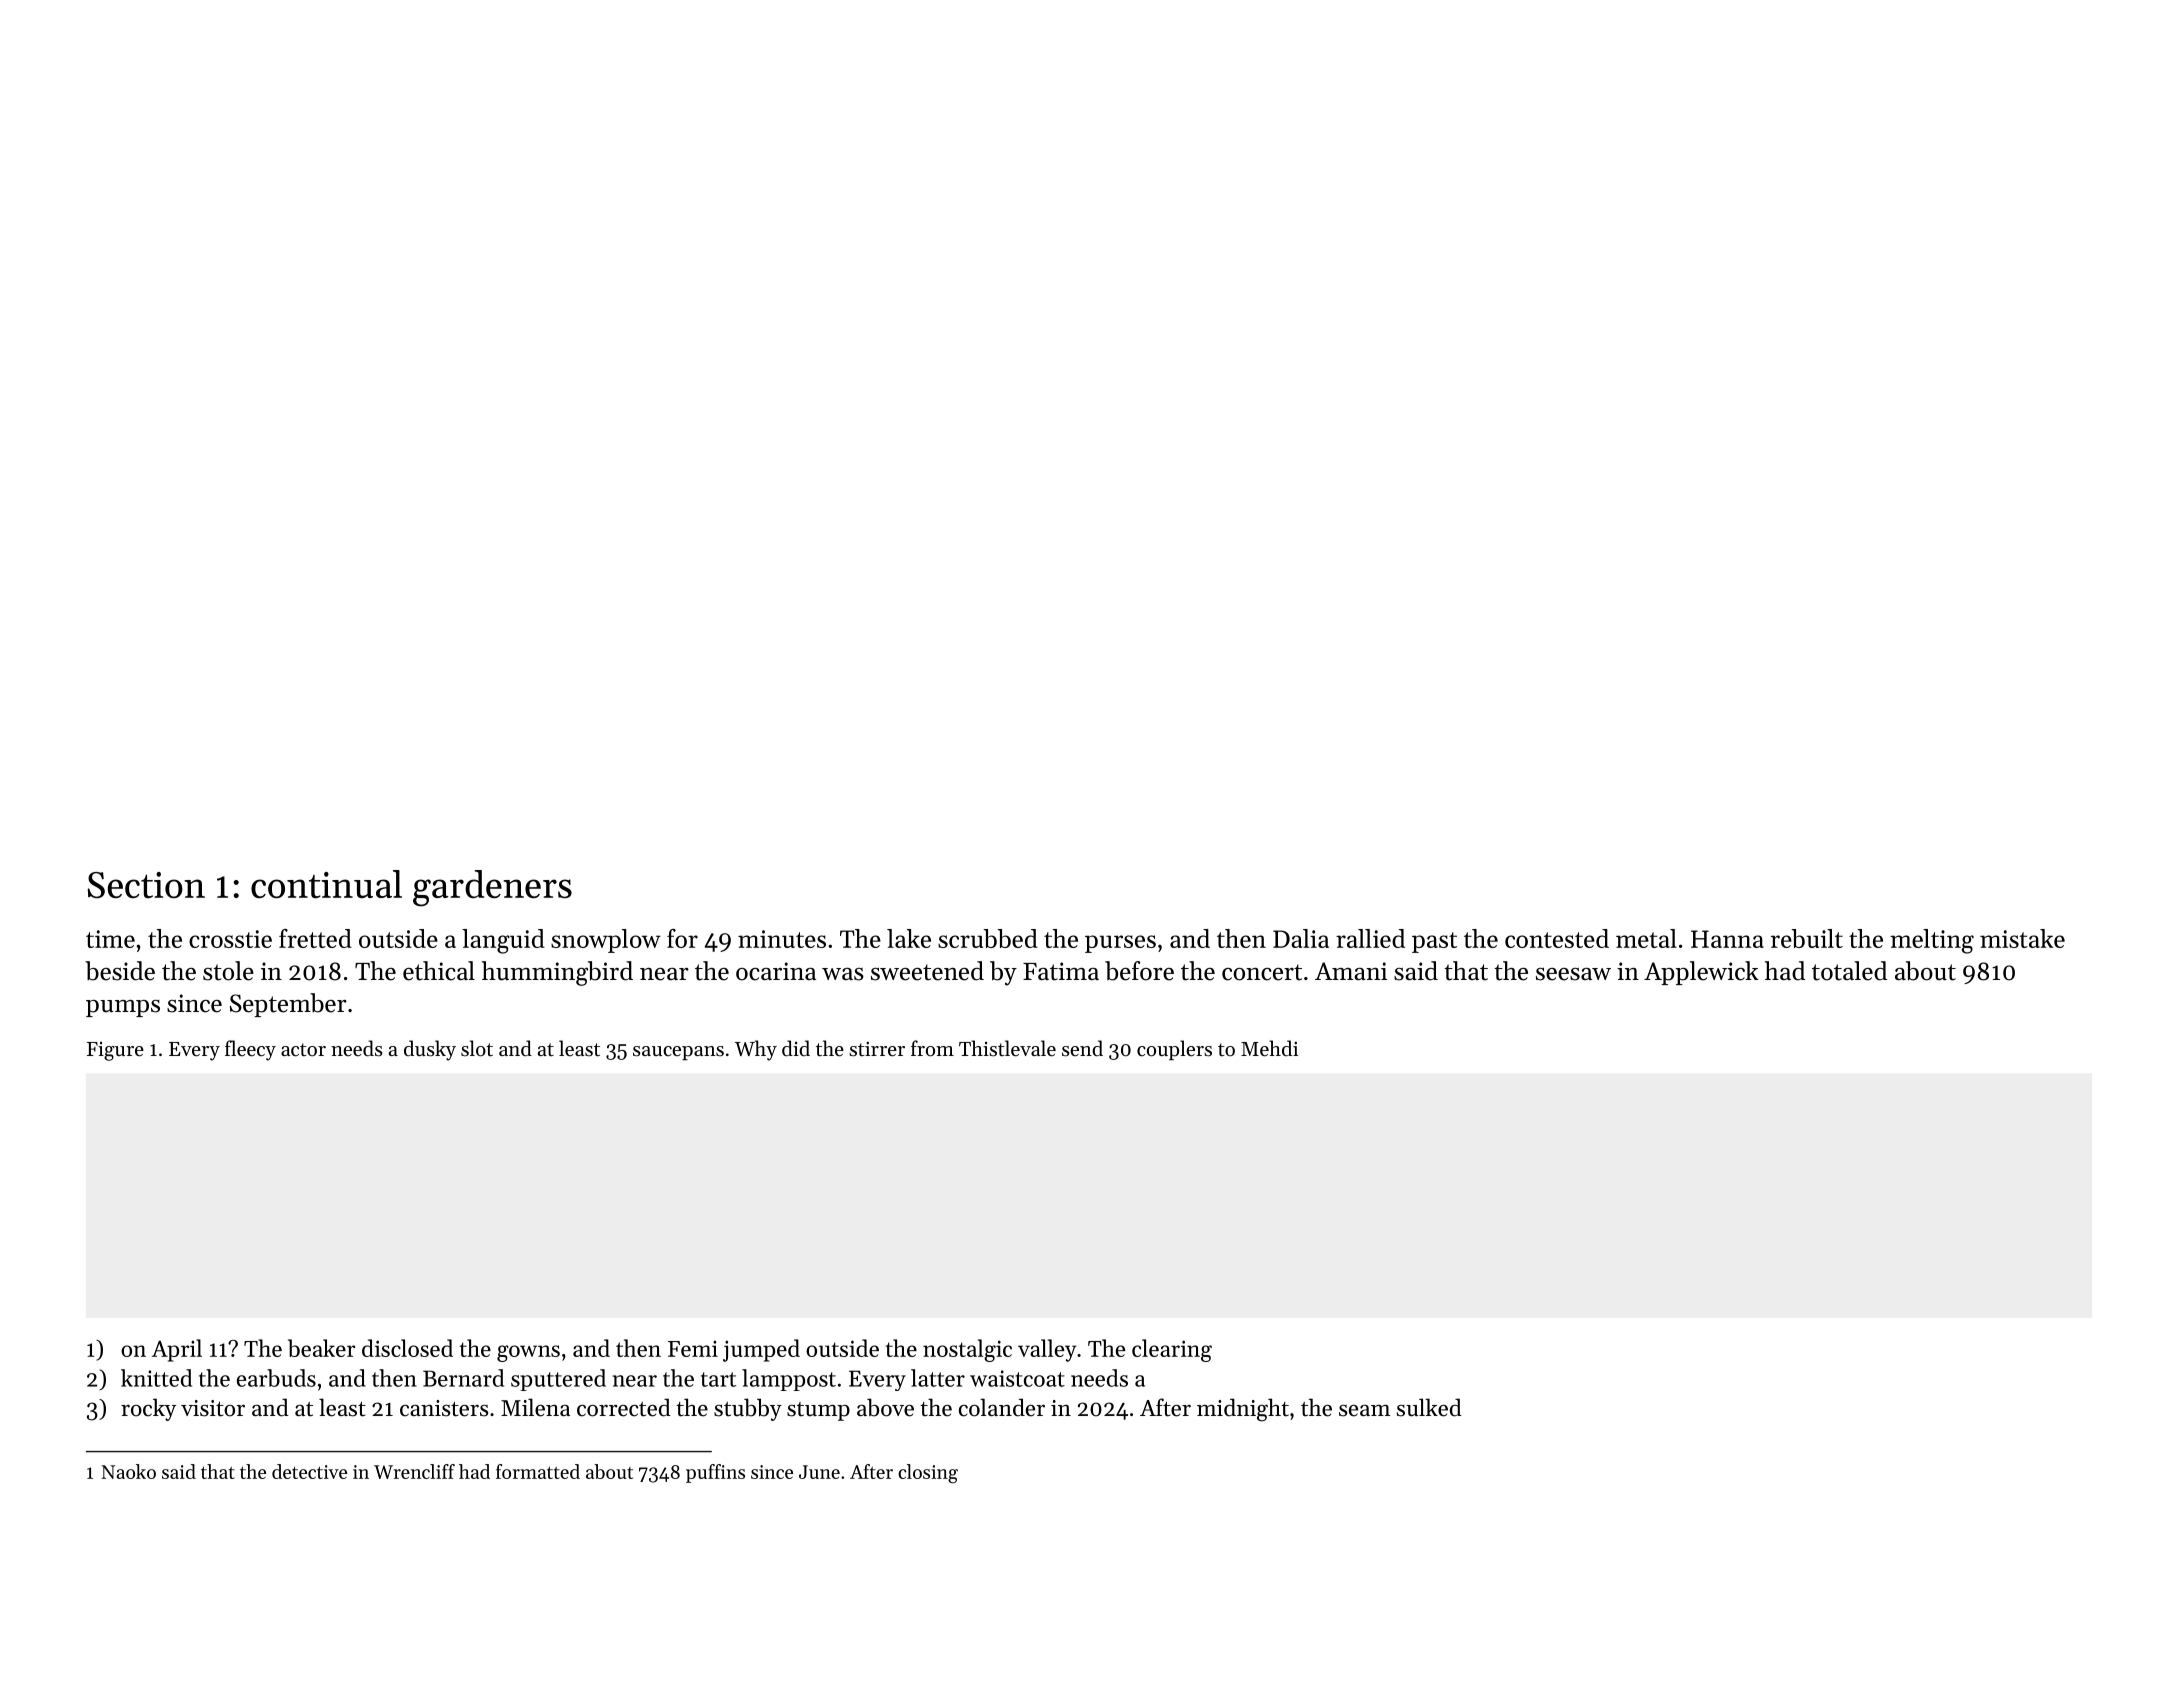 This document has width=2178, height=1683. Describe the element at coordinates (877, 1049) in the document. I see `stirrer` at that location.
